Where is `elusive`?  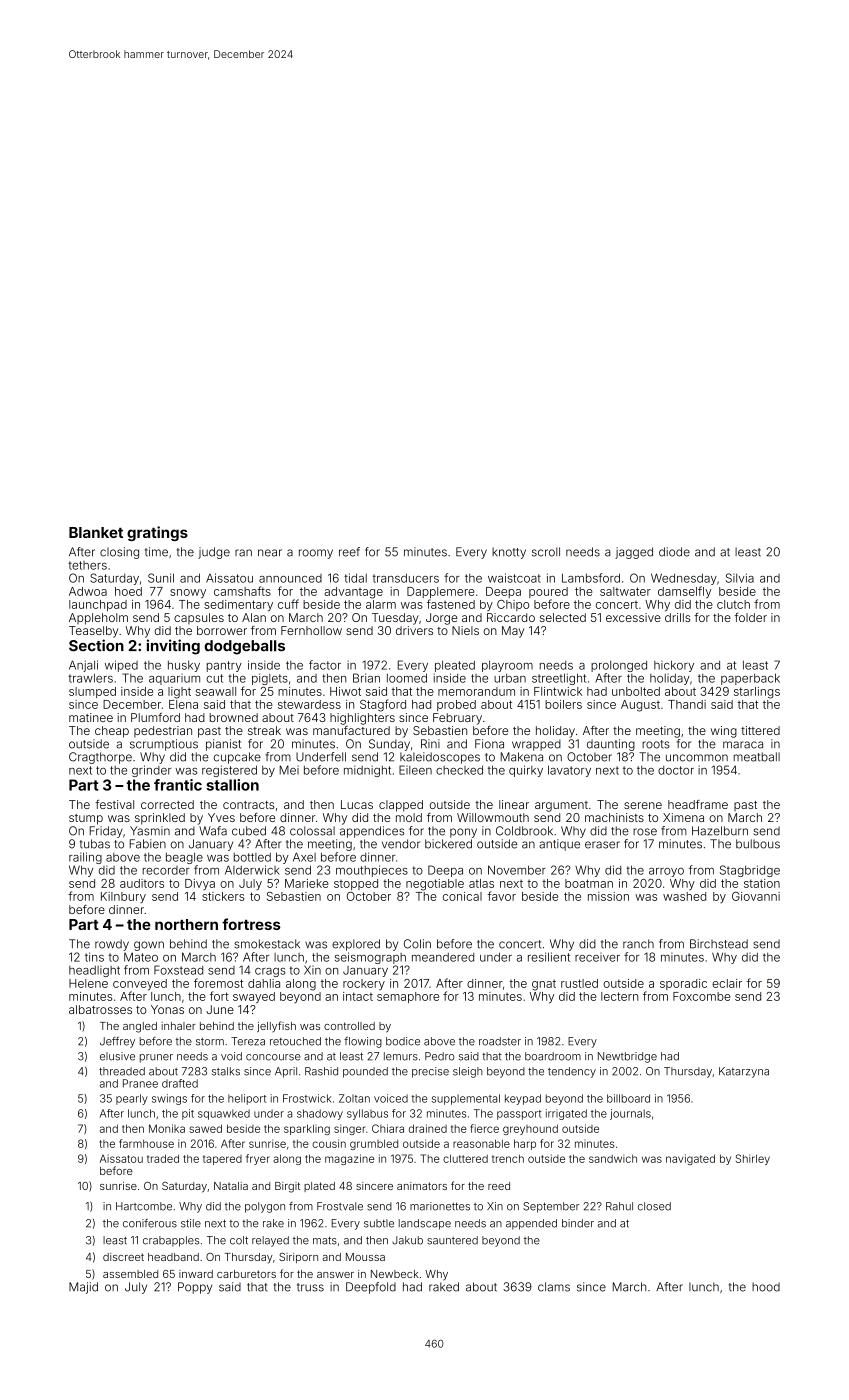
elusive is located at coordinates (117, 1056).
